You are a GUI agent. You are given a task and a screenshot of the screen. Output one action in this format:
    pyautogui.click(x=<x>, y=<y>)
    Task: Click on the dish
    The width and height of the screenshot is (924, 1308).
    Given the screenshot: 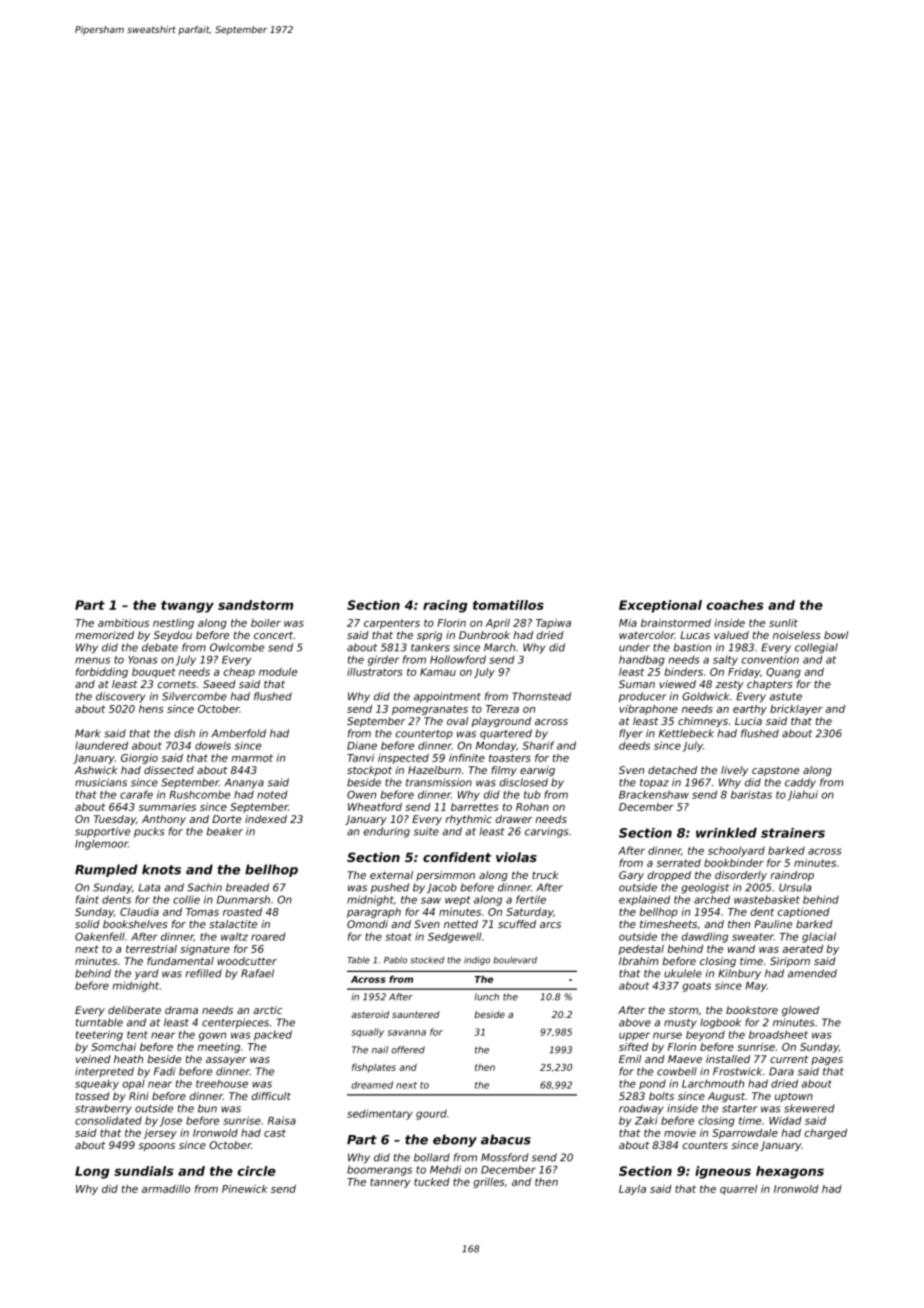 What is the action you would take?
    pyautogui.click(x=184, y=733)
